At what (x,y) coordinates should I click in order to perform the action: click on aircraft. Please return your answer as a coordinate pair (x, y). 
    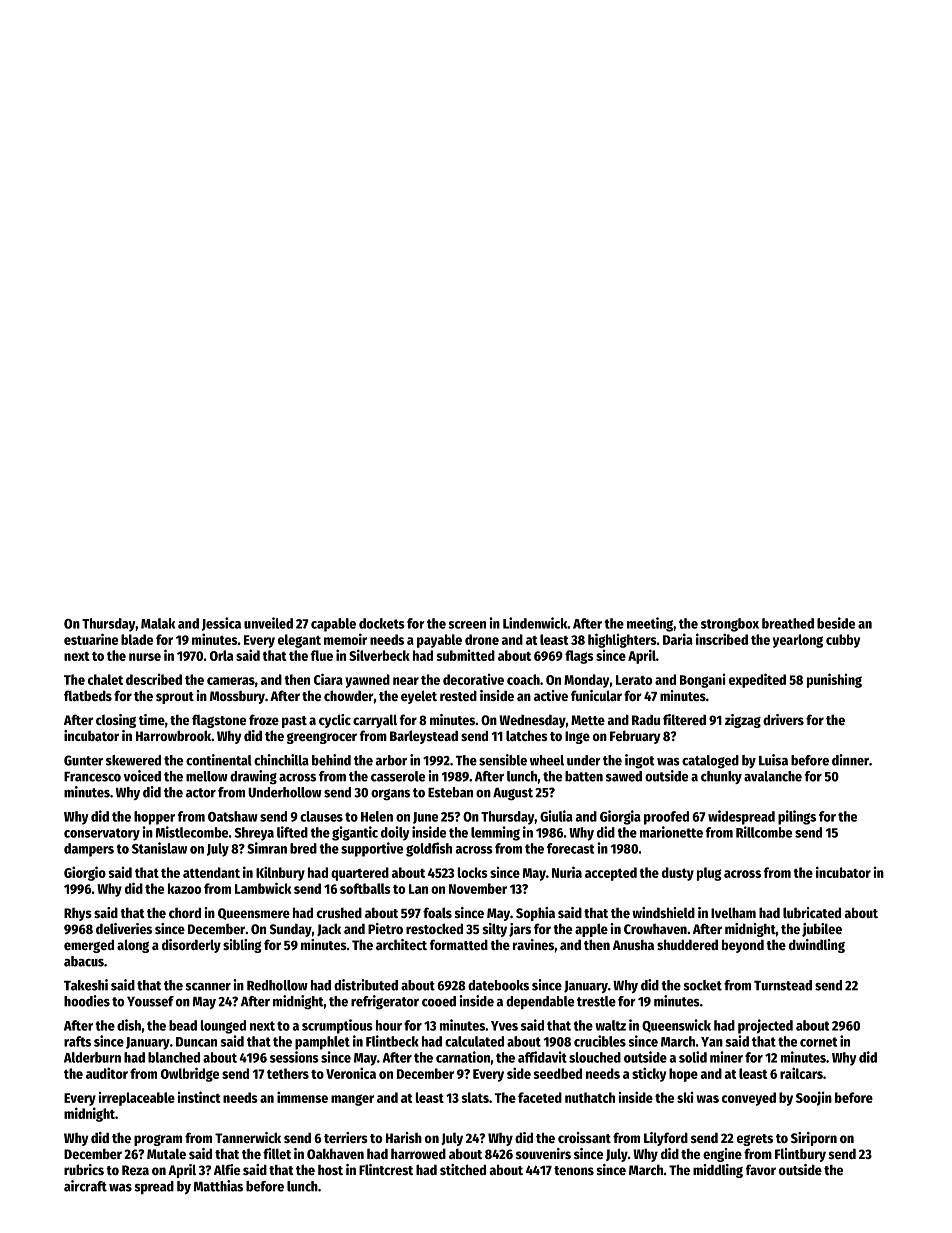
    Looking at the image, I should click on (85, 1186).
